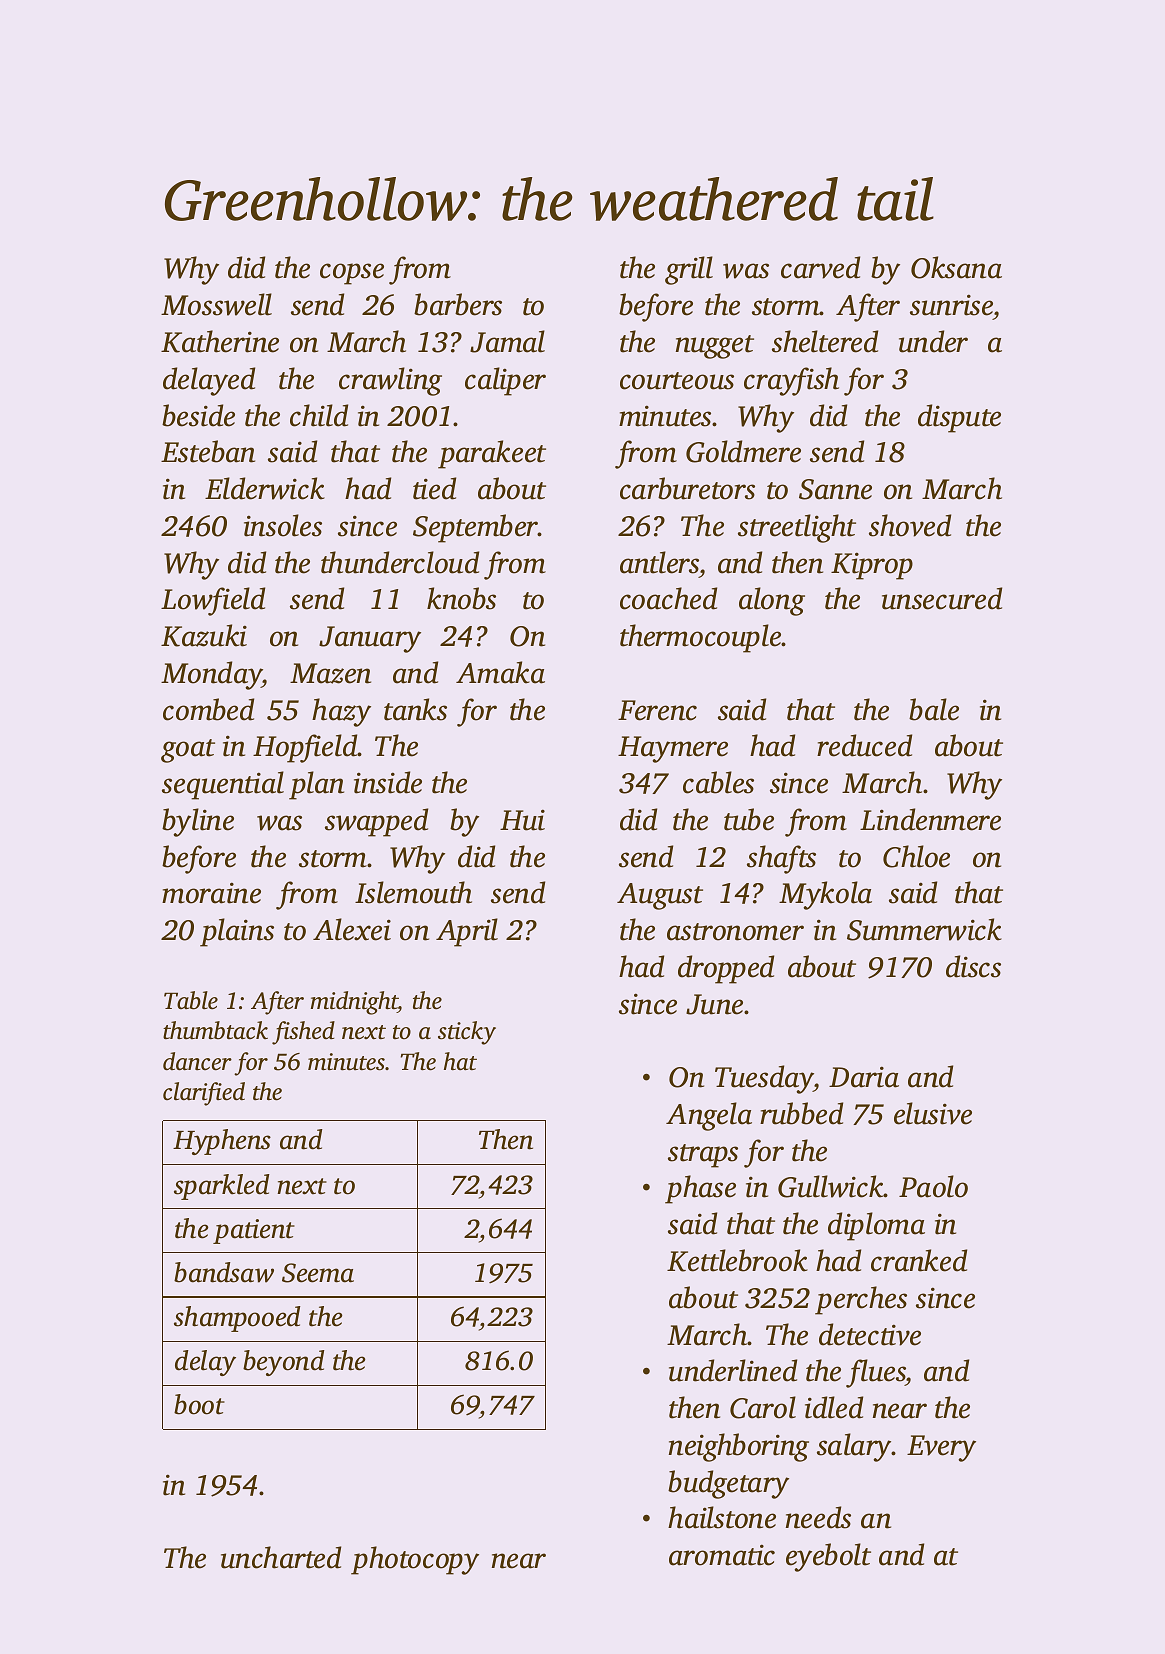  Describe the element at coordinates (505, 381) in the screenshot. I see `caliper` at that location.
